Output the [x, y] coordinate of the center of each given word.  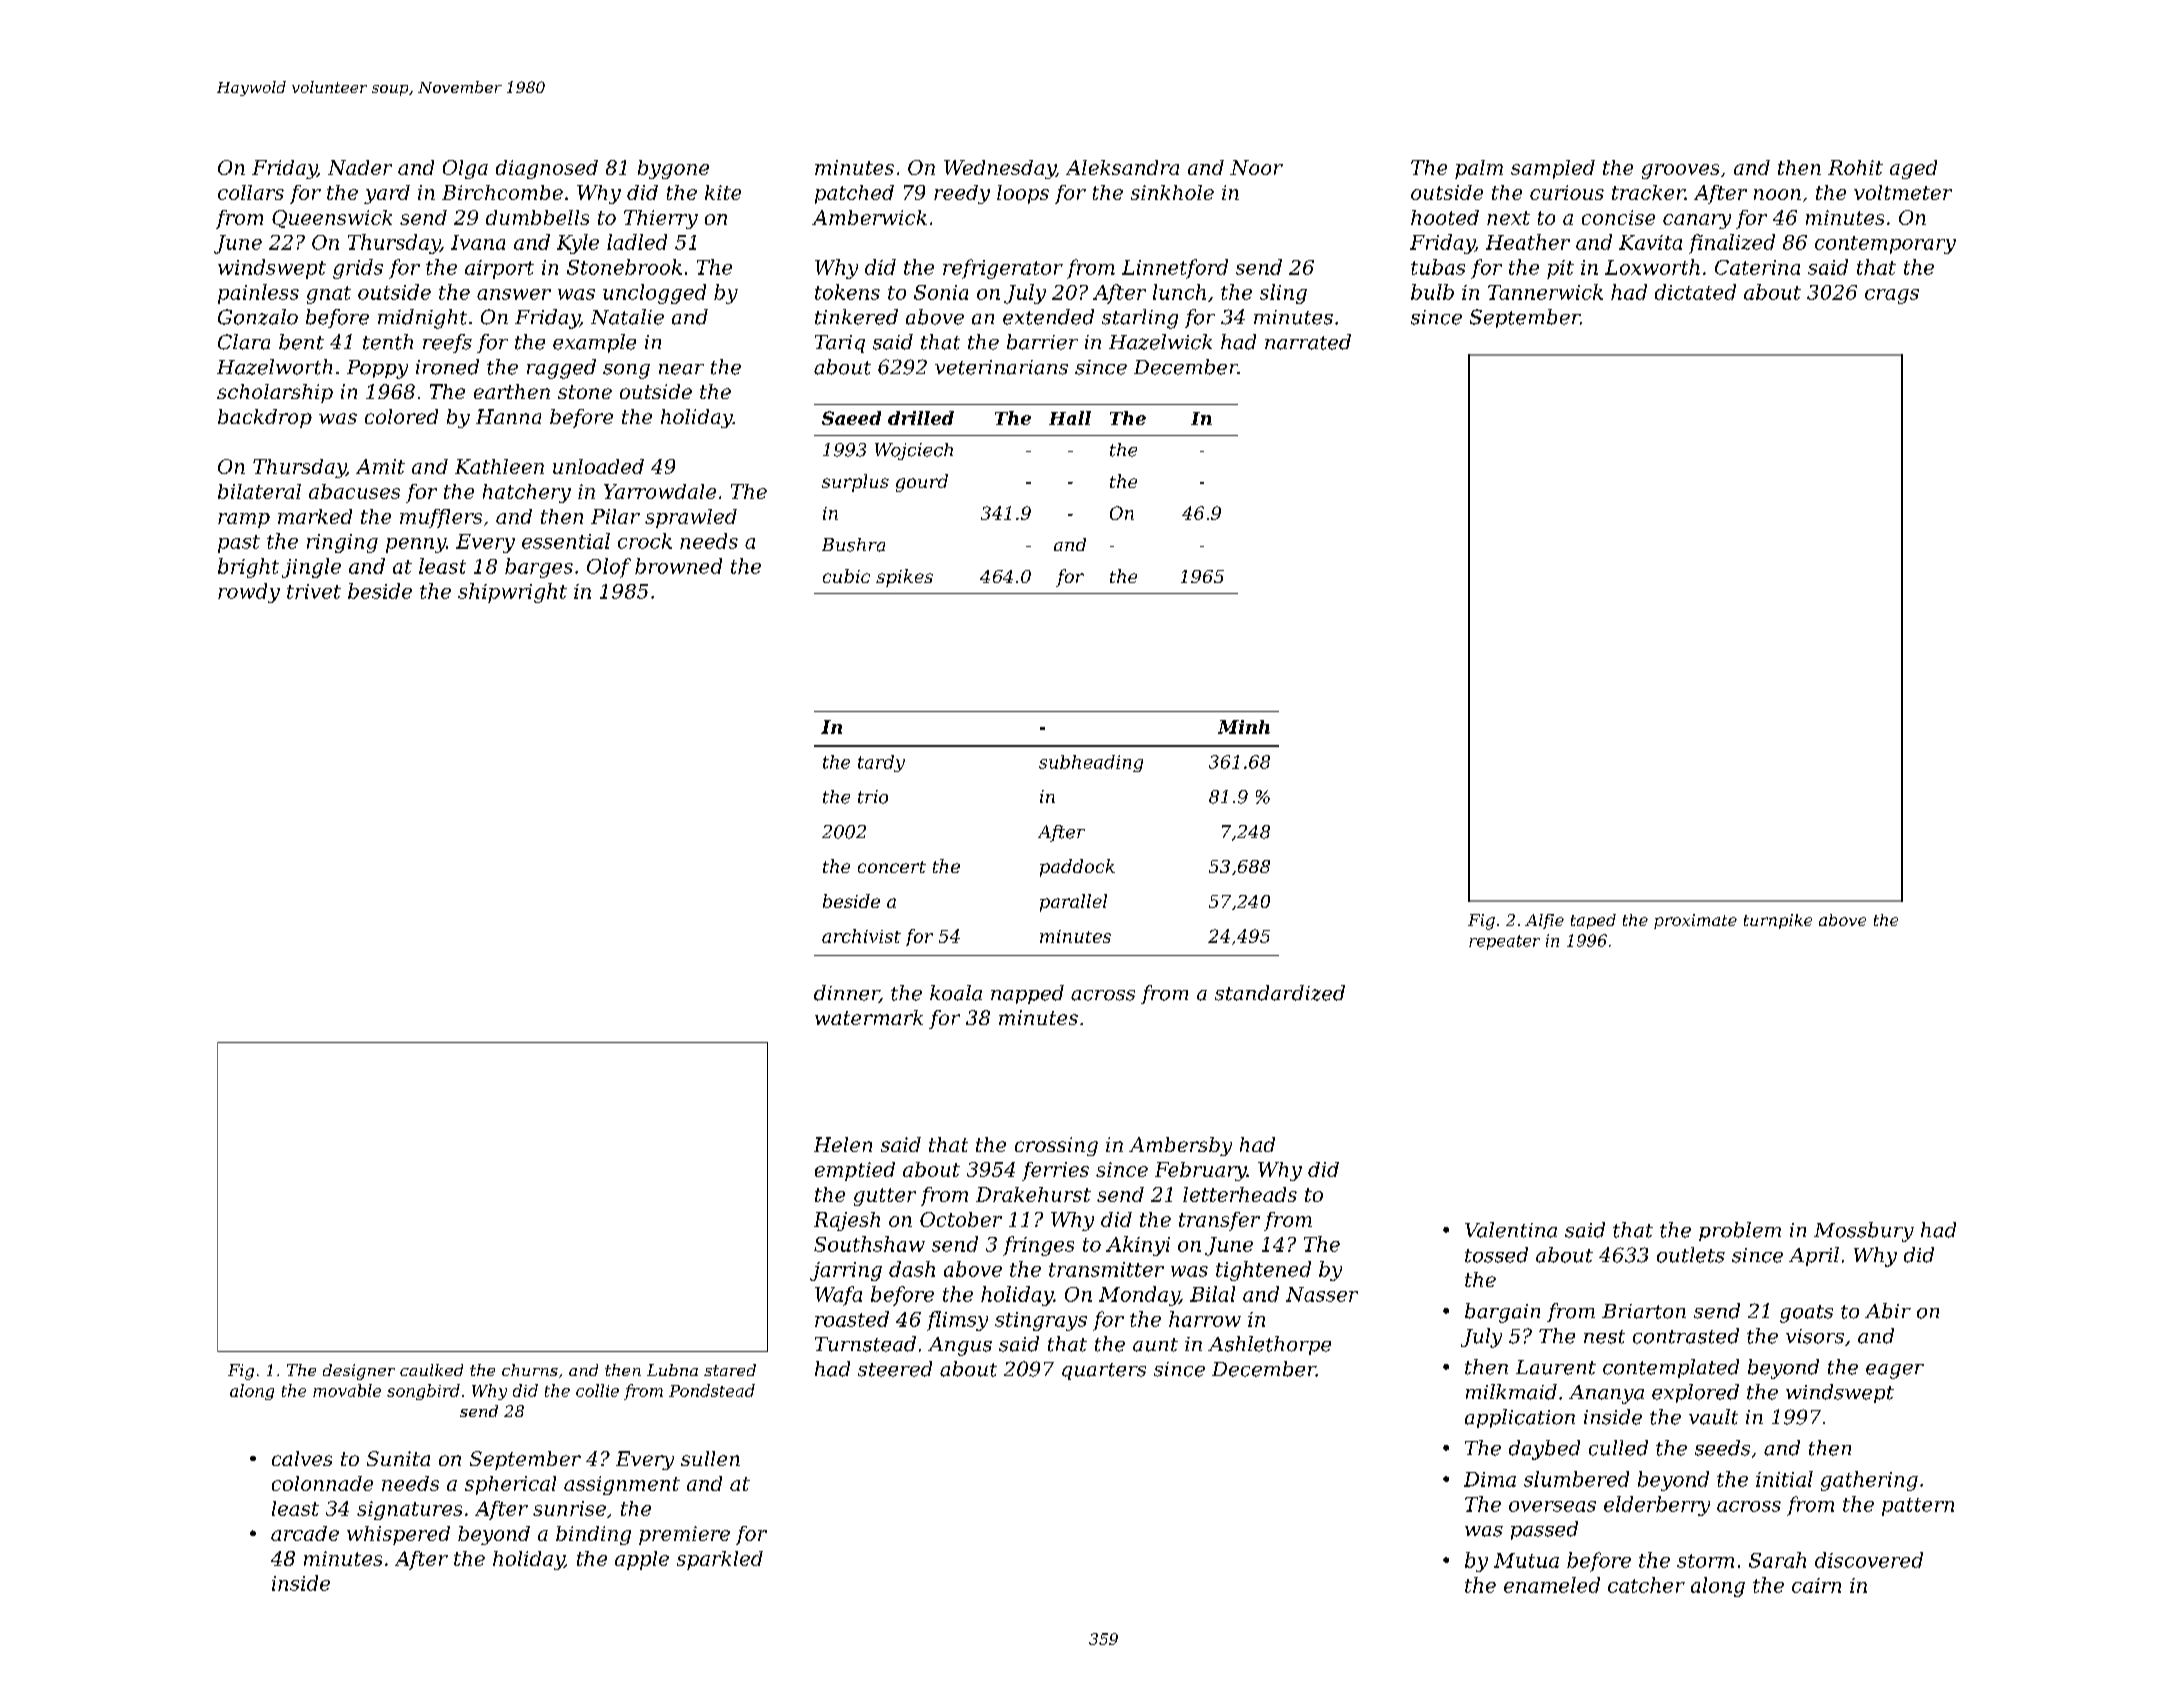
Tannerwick [1545, 292]
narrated [1308, 342]
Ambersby [1180, 1146]
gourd [922, 483]
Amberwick [869, 217]
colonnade [322, 1483]
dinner [846, 994]
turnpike [1778, 921]
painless [258, 294]
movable [347, 1390]
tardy [881, 763]
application [1520, 1418]
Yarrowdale [660, 491]
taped [1593, 921]
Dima [1490, 1479]
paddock [1077, 868]
